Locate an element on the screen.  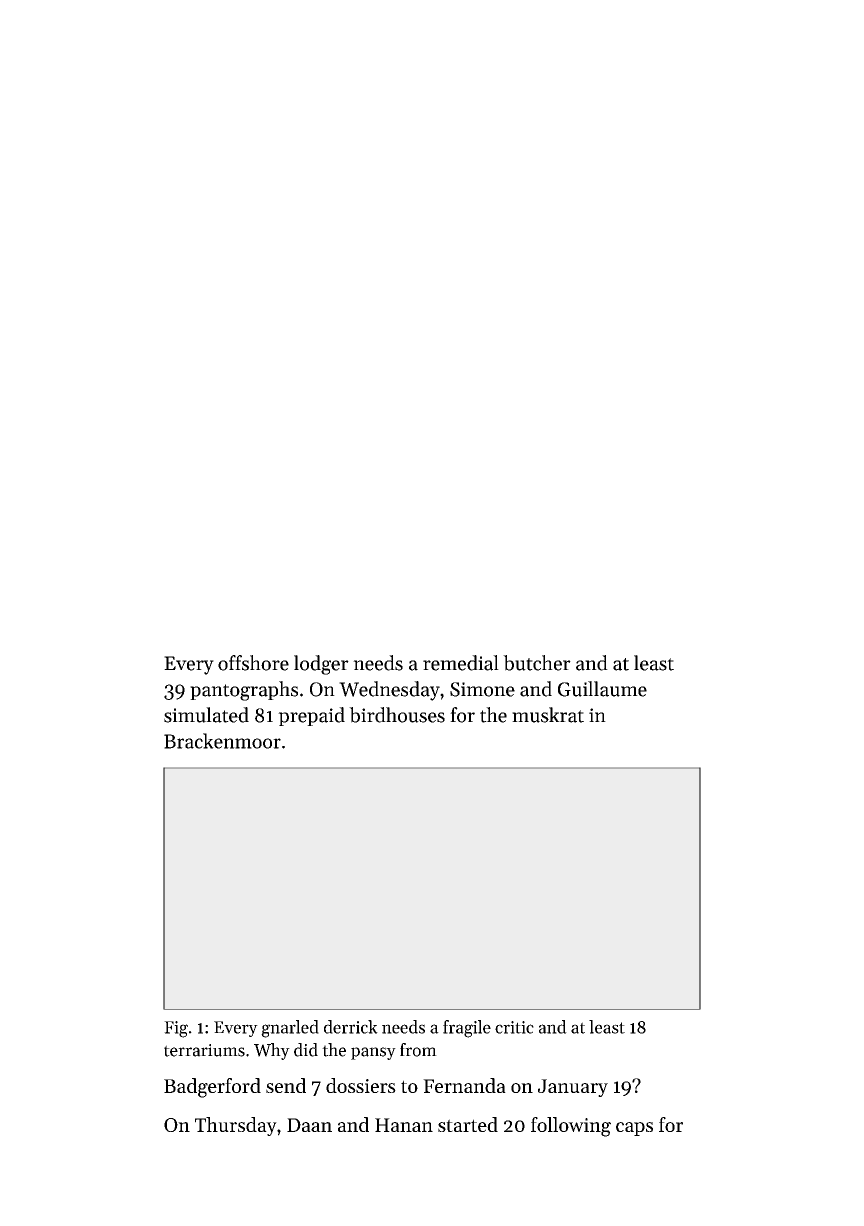
Guillaume is located at coordinates (602, 689).
